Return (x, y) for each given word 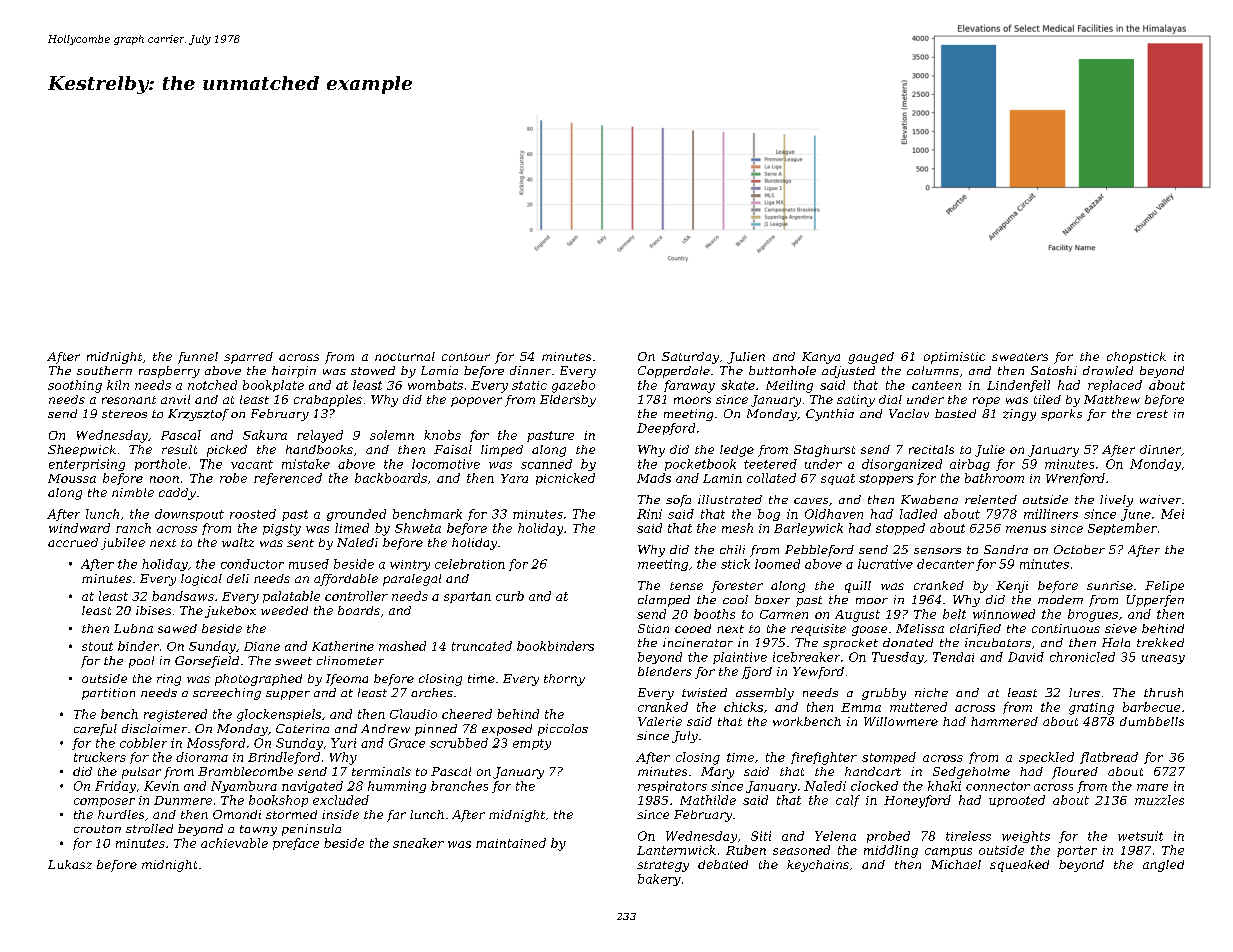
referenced (288, 479)
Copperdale (674, 372)
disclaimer (154, 728)
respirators (672, 787)
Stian (653, 628)
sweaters (1020, 357)
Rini (649, 514)
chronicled (1082, 657)
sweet (293, 661)
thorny (564, 680)
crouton (97, 829)
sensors (937, 551)
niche (931, 692)
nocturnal (405, 356)
